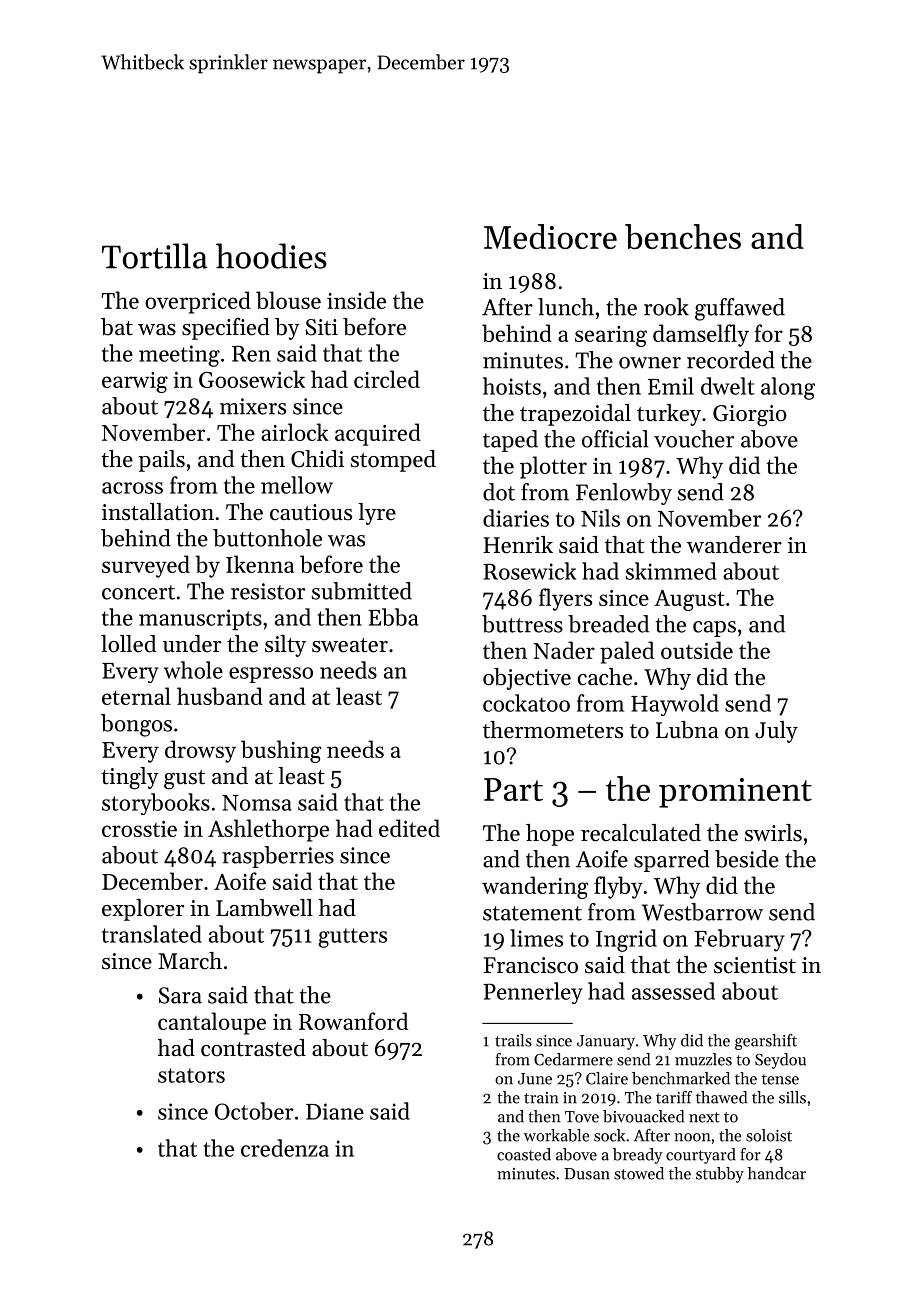 The width and height of the screenshot is (924, 1311). Describe the element at coordinates (271, 256) in the screenshot. I see `hoodies` at that location.
